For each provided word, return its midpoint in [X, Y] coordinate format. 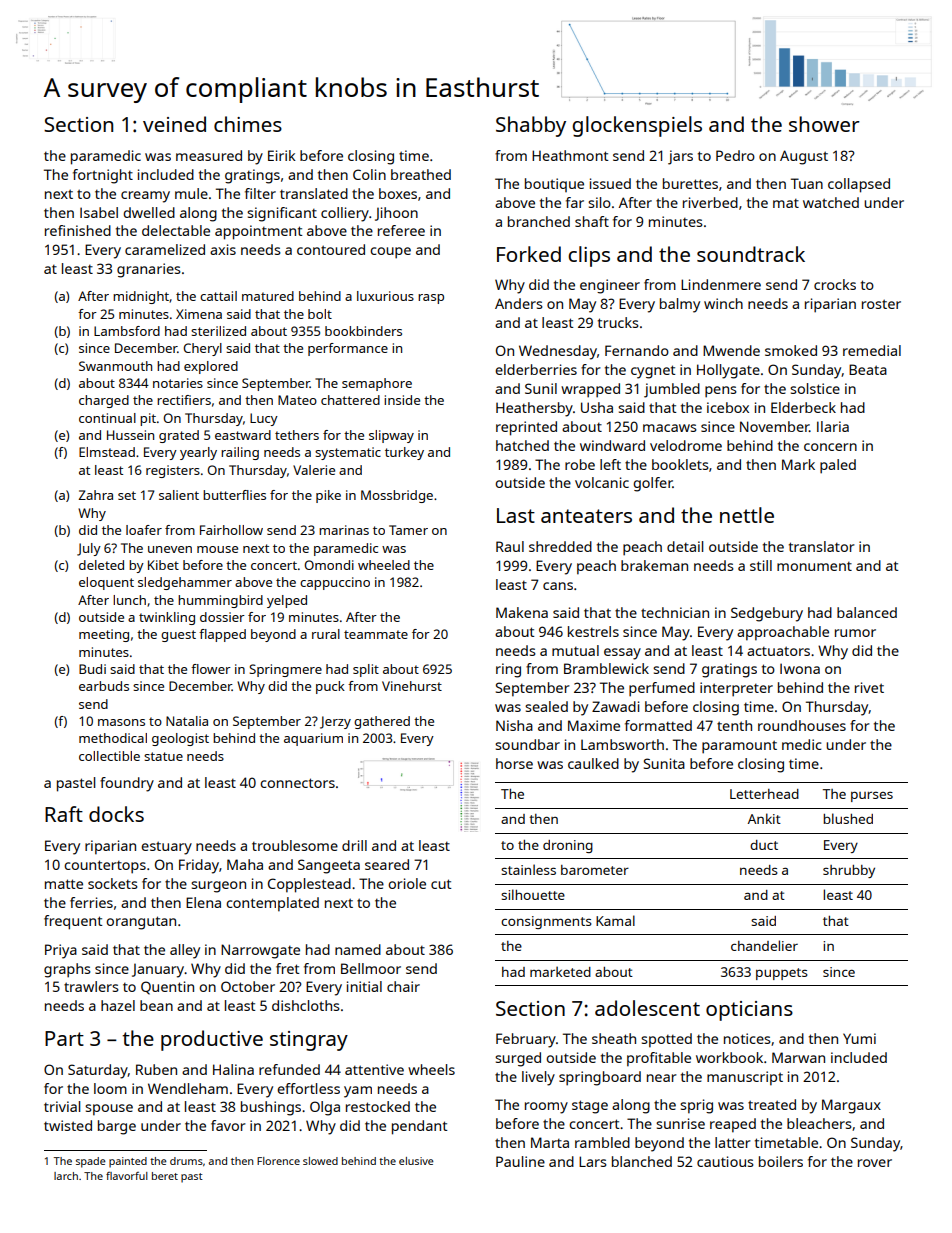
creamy [145, 197]
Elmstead [107, 452]
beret [165, 1176]
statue [163, 756]
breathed [421, 174]
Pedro [735, 155]
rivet [869, 687]
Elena [203, 902]
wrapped [590, 390]
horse [514, 763]
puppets [782, 974]
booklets [680, 464]
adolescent [647, 1008]
